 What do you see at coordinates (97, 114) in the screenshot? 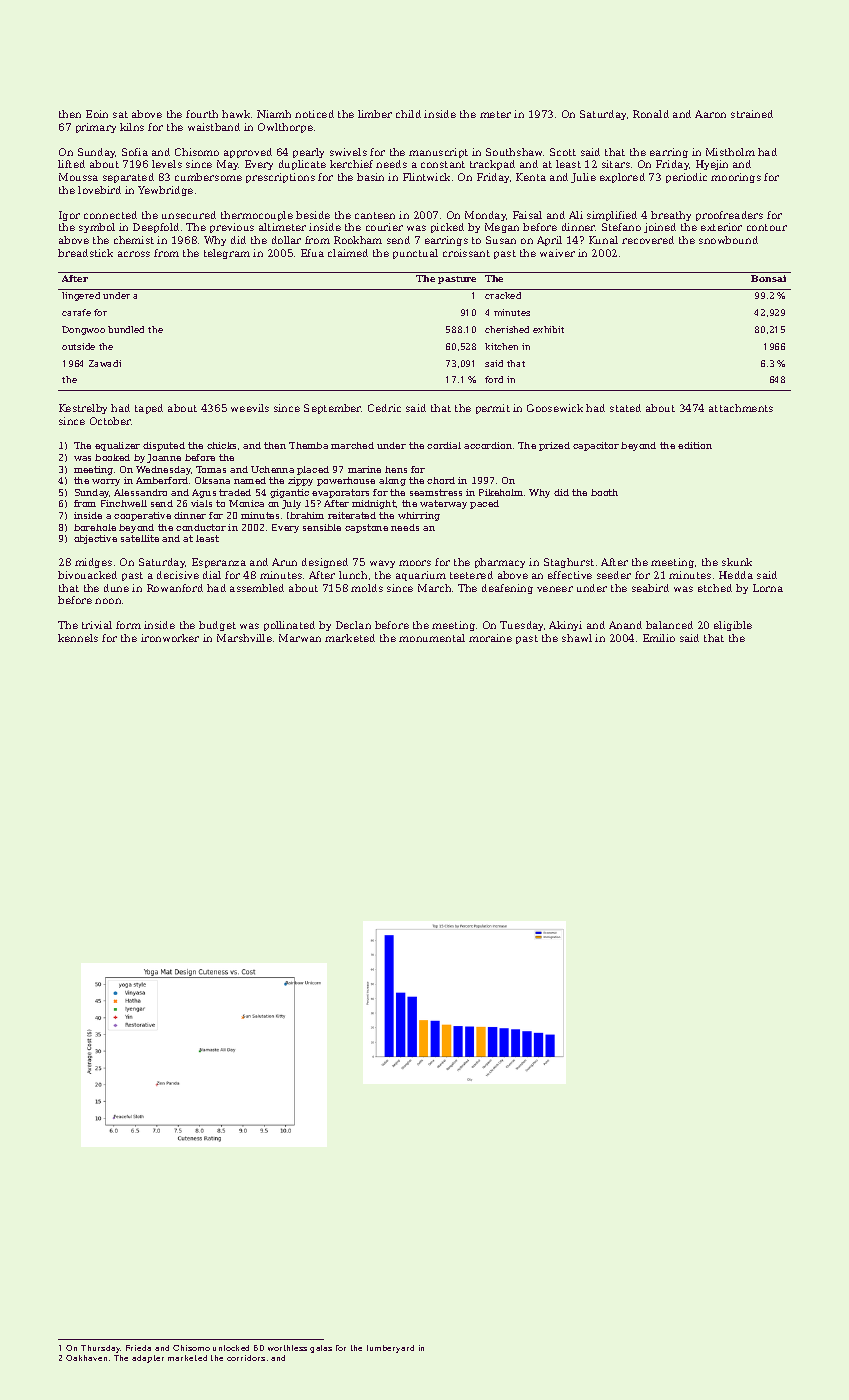
I see `Eoin` at bounding box center [97, 114].
